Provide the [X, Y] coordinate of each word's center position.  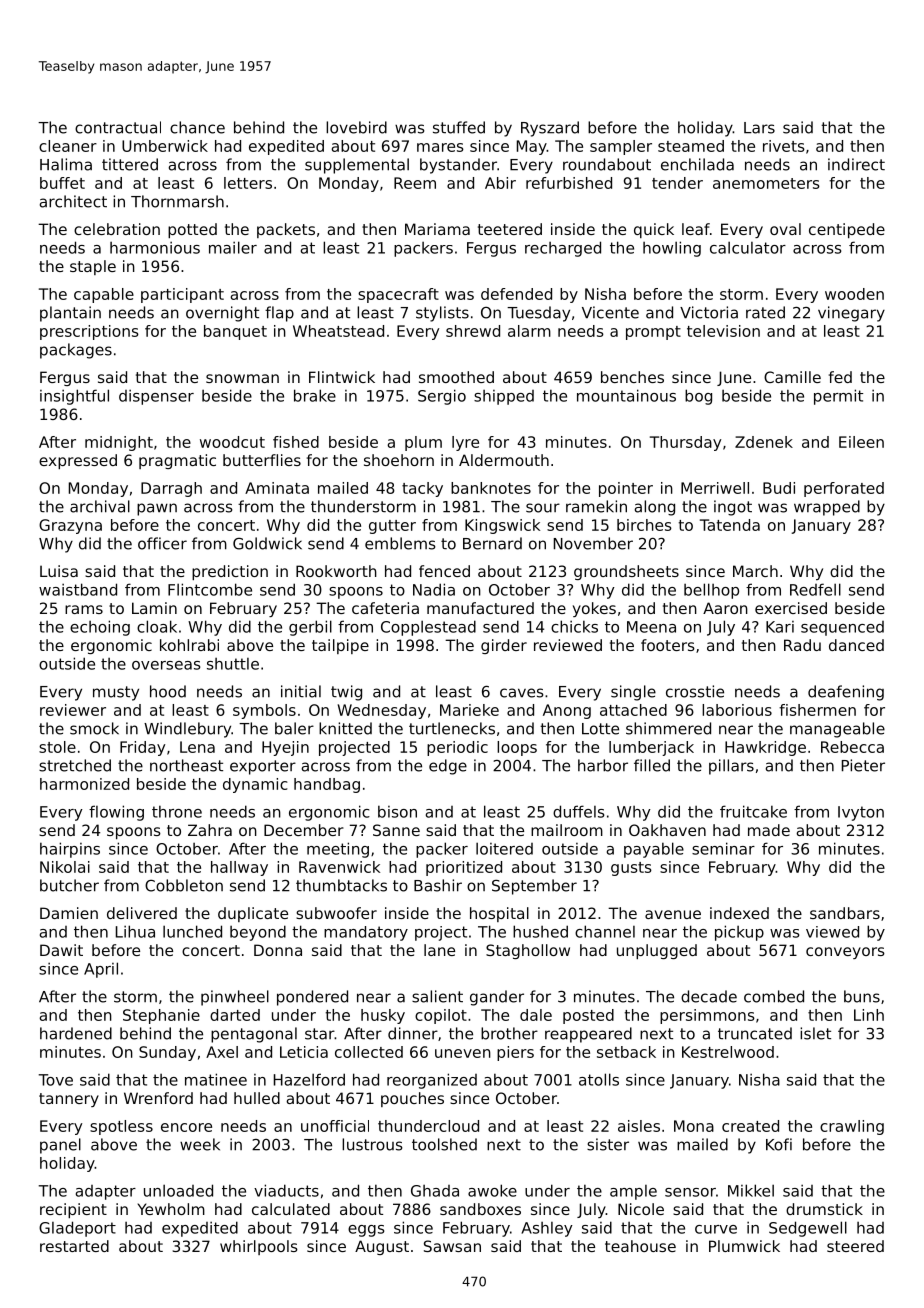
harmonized [84, 784]
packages [76, 351]
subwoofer [336, 913]
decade [709, 996]
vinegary [851, 314]
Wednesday [382, 711]
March [755, 571]
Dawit [61, 950]
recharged [563, 249]
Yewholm [171, 1209]
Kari [780, 627]
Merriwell [715, 488]
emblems [400, 543]
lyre [465, 443]
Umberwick [165, 146]
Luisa [59, 571]
